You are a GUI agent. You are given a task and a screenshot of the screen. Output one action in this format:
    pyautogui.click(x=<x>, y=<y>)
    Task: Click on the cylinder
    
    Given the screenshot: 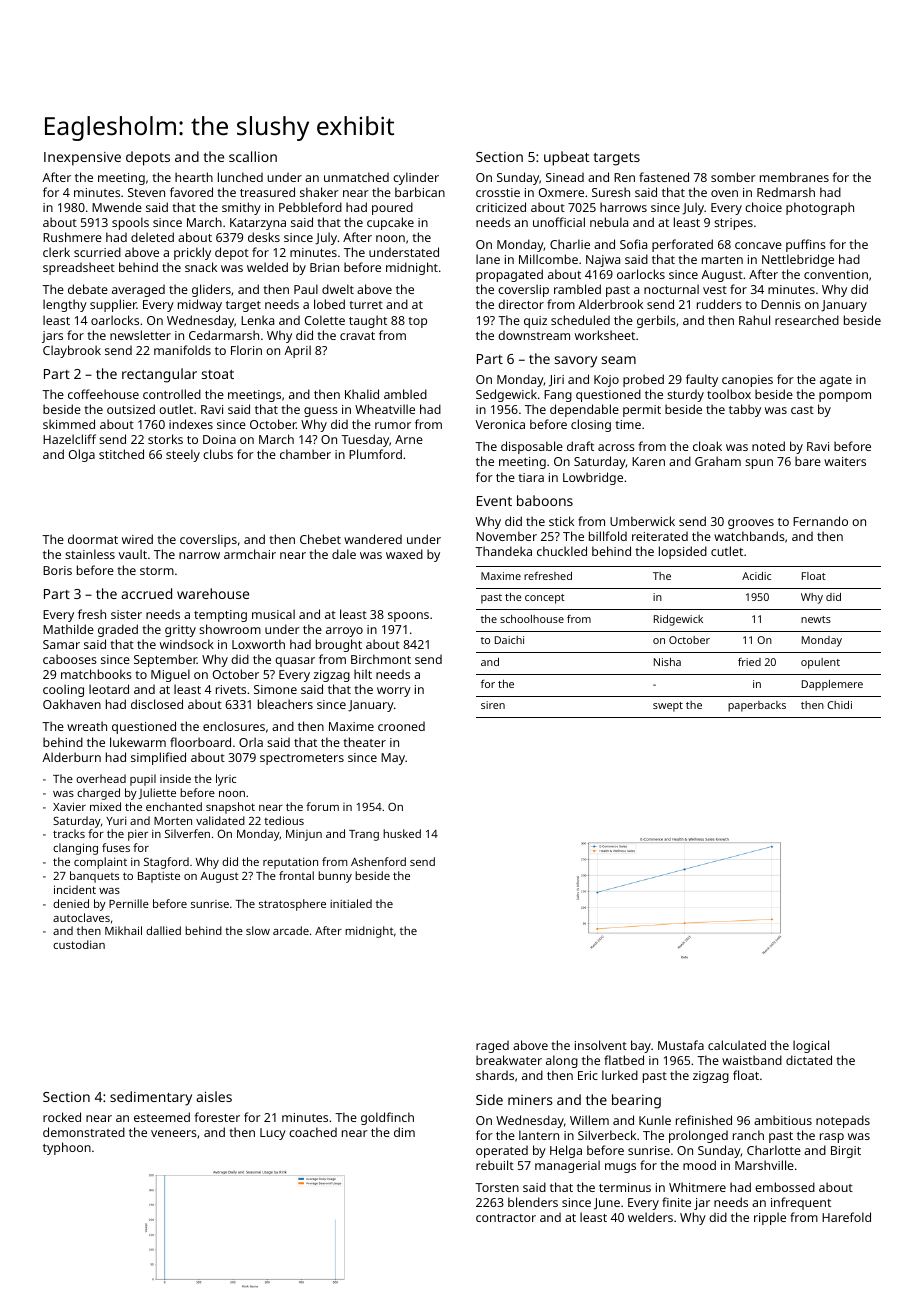 What is the action you would take?
    pyautogui.click(x=416, y=178)
